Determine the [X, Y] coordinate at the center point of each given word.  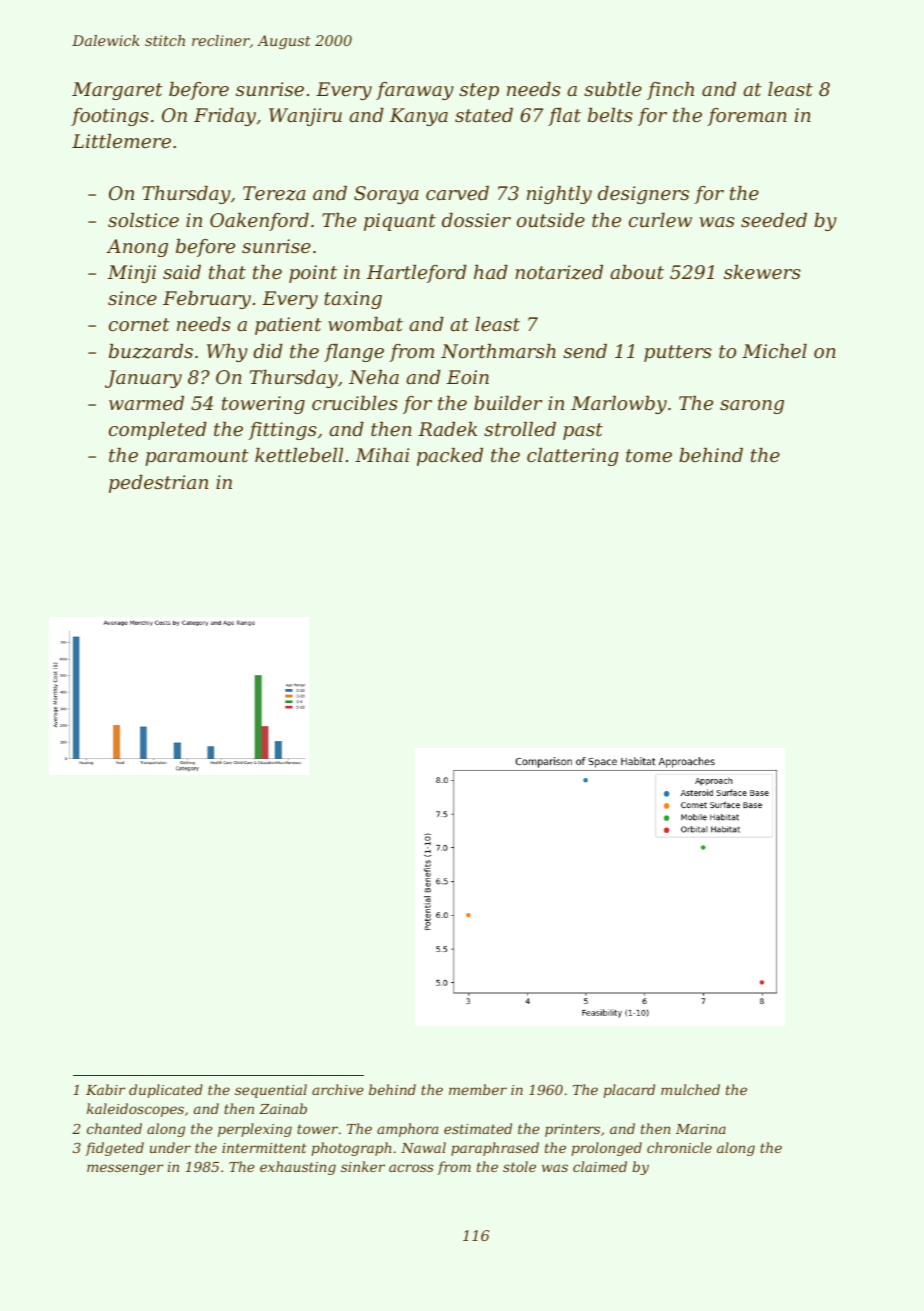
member [478, 1089]
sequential [271, 1091]
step [479, 91]
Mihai [382, 455]
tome [649, 455]
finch [670, 91]
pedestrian [158, 484]
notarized [559, 272]
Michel [774, 351]
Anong [137, 248]
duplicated [166, 1091]
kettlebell [299, 455]
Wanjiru [305, 117]
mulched [690, 1089]
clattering [573, 457]
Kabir [105, 1089]
